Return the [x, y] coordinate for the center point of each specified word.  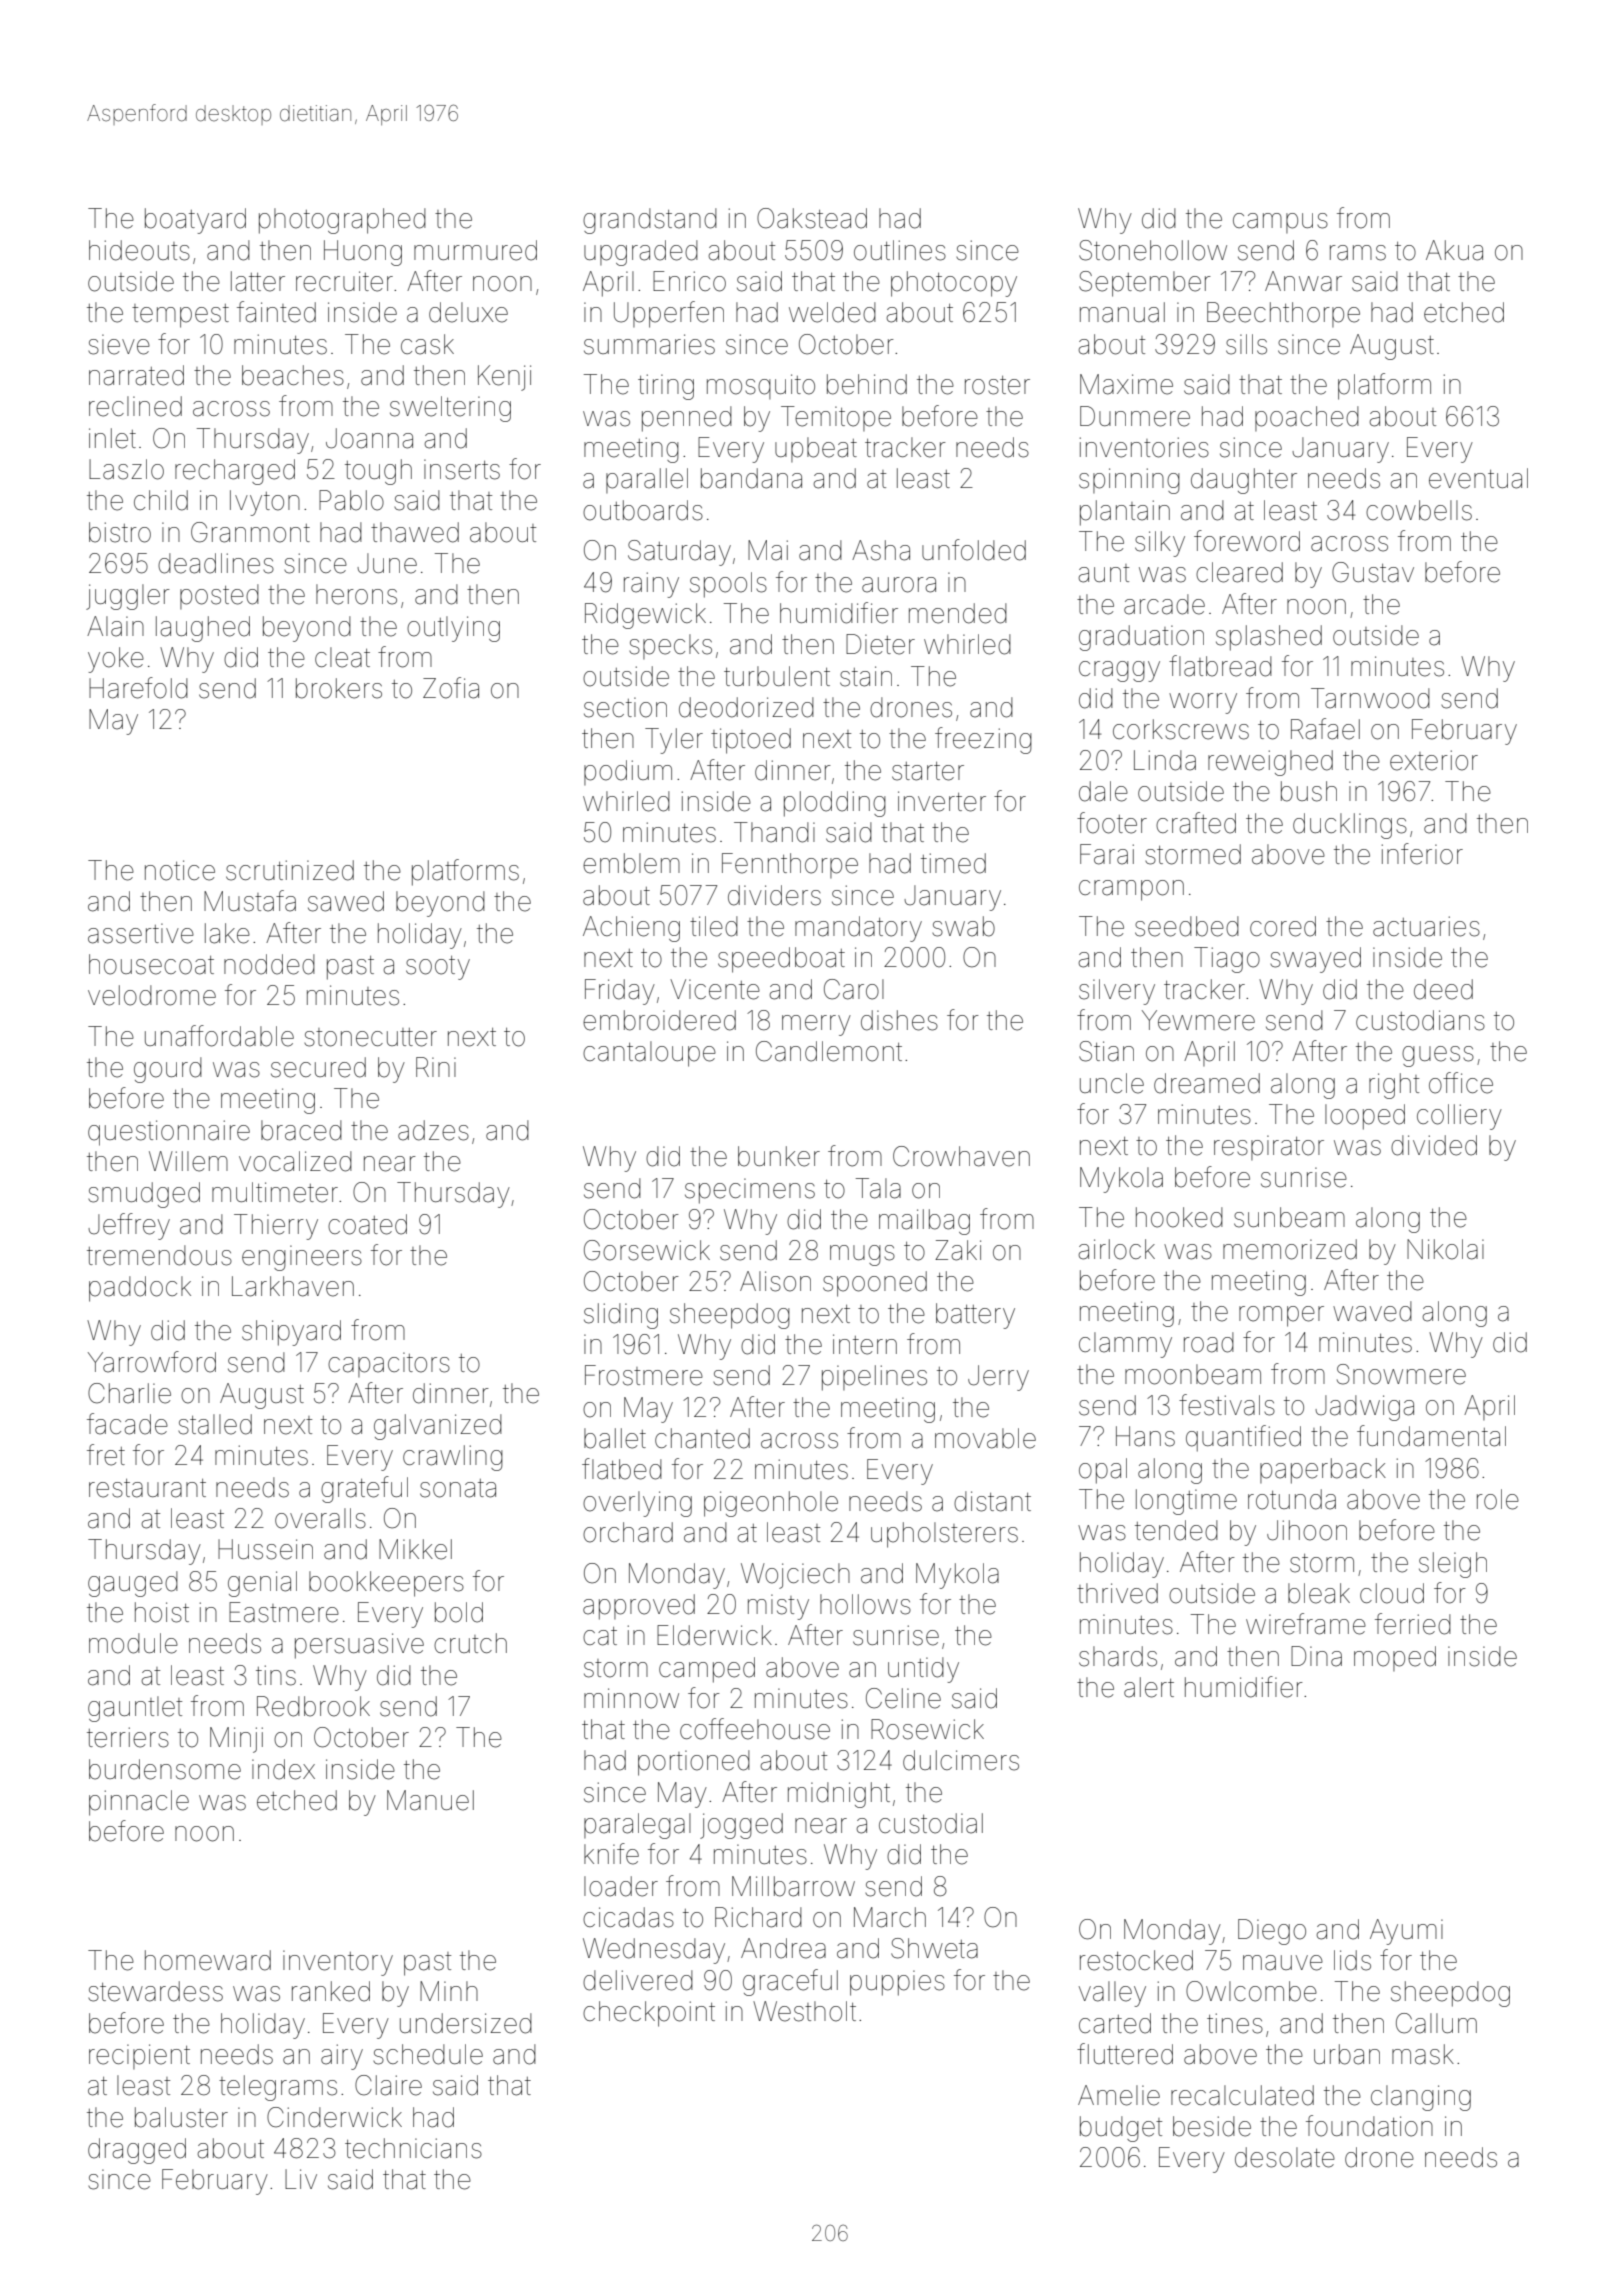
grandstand [650, 221]
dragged [137, 2151]
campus [1280, 223]
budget [1121, 2129]
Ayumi [1406, 1932]
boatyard [195, 221]
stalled [215, 1424]
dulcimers [961, 1760]
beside [1212, 2126]
